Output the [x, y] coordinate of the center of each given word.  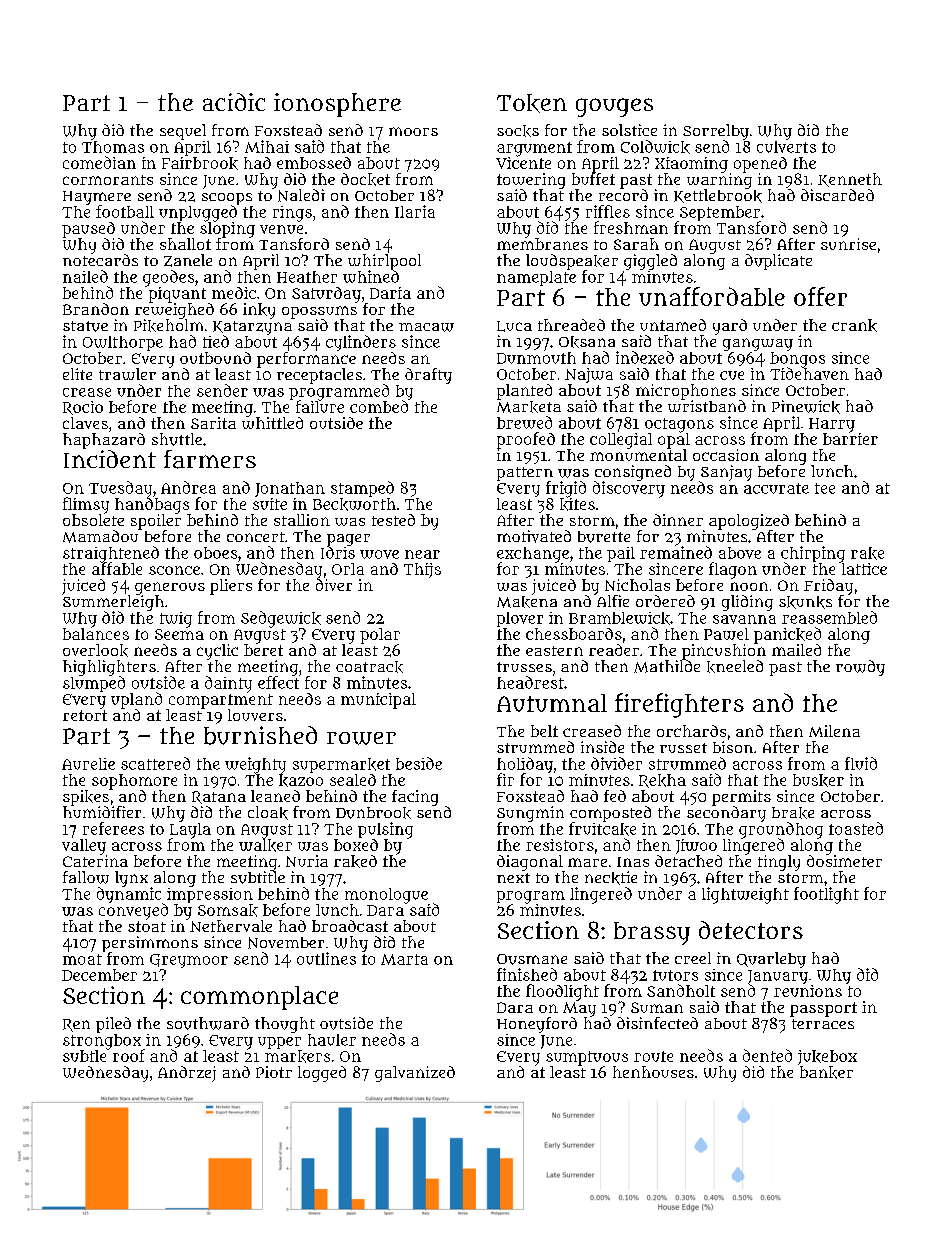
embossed [314, 163]
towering [531, 181]
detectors [751, 930]
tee [825, 488]
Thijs [422, 570]
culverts [786, 147]
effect [278, 682]
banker [826, 1072]
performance [306, 360]
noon [749, 586]
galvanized [415, 1074]
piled [113, 1025]
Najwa [589, 375]
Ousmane [532, 959]
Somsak [228, 910]
